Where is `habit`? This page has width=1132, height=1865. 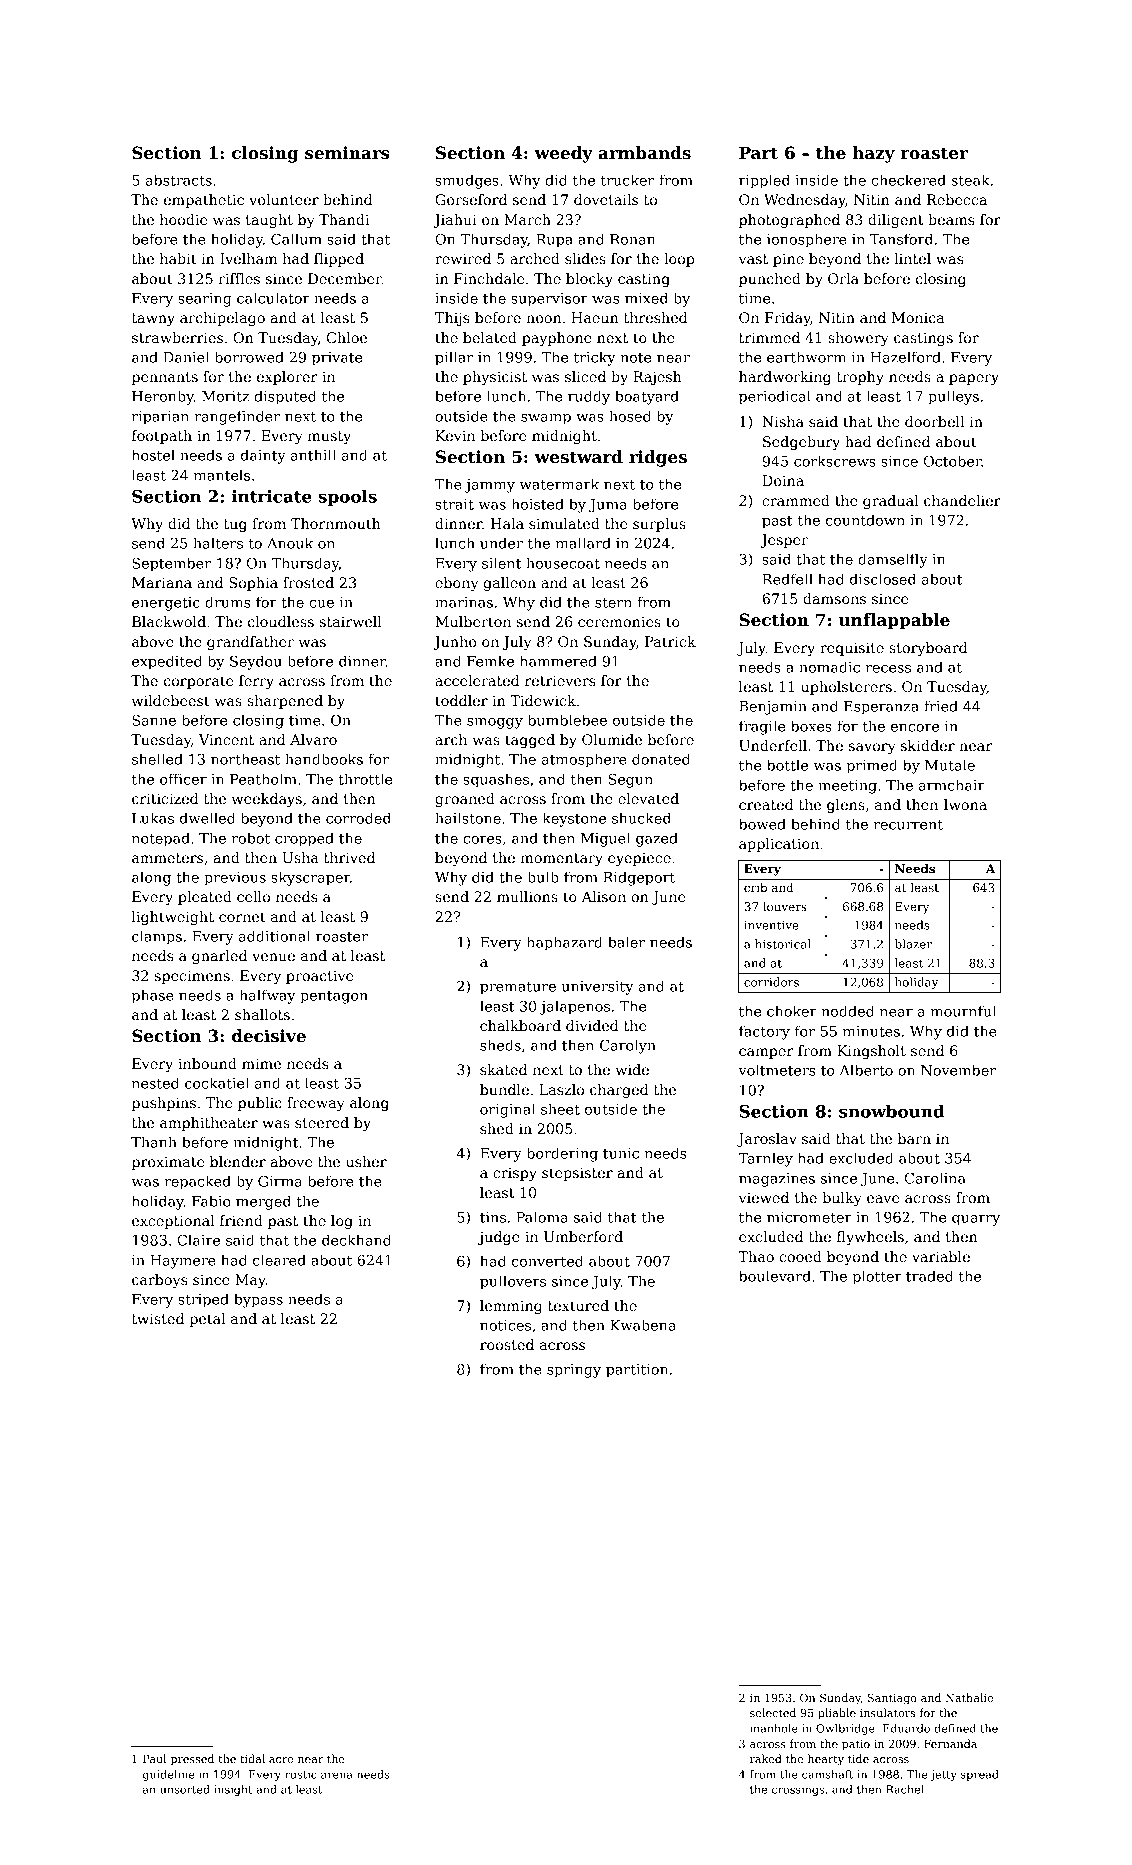
habit is located at coordinates (178, 258).
